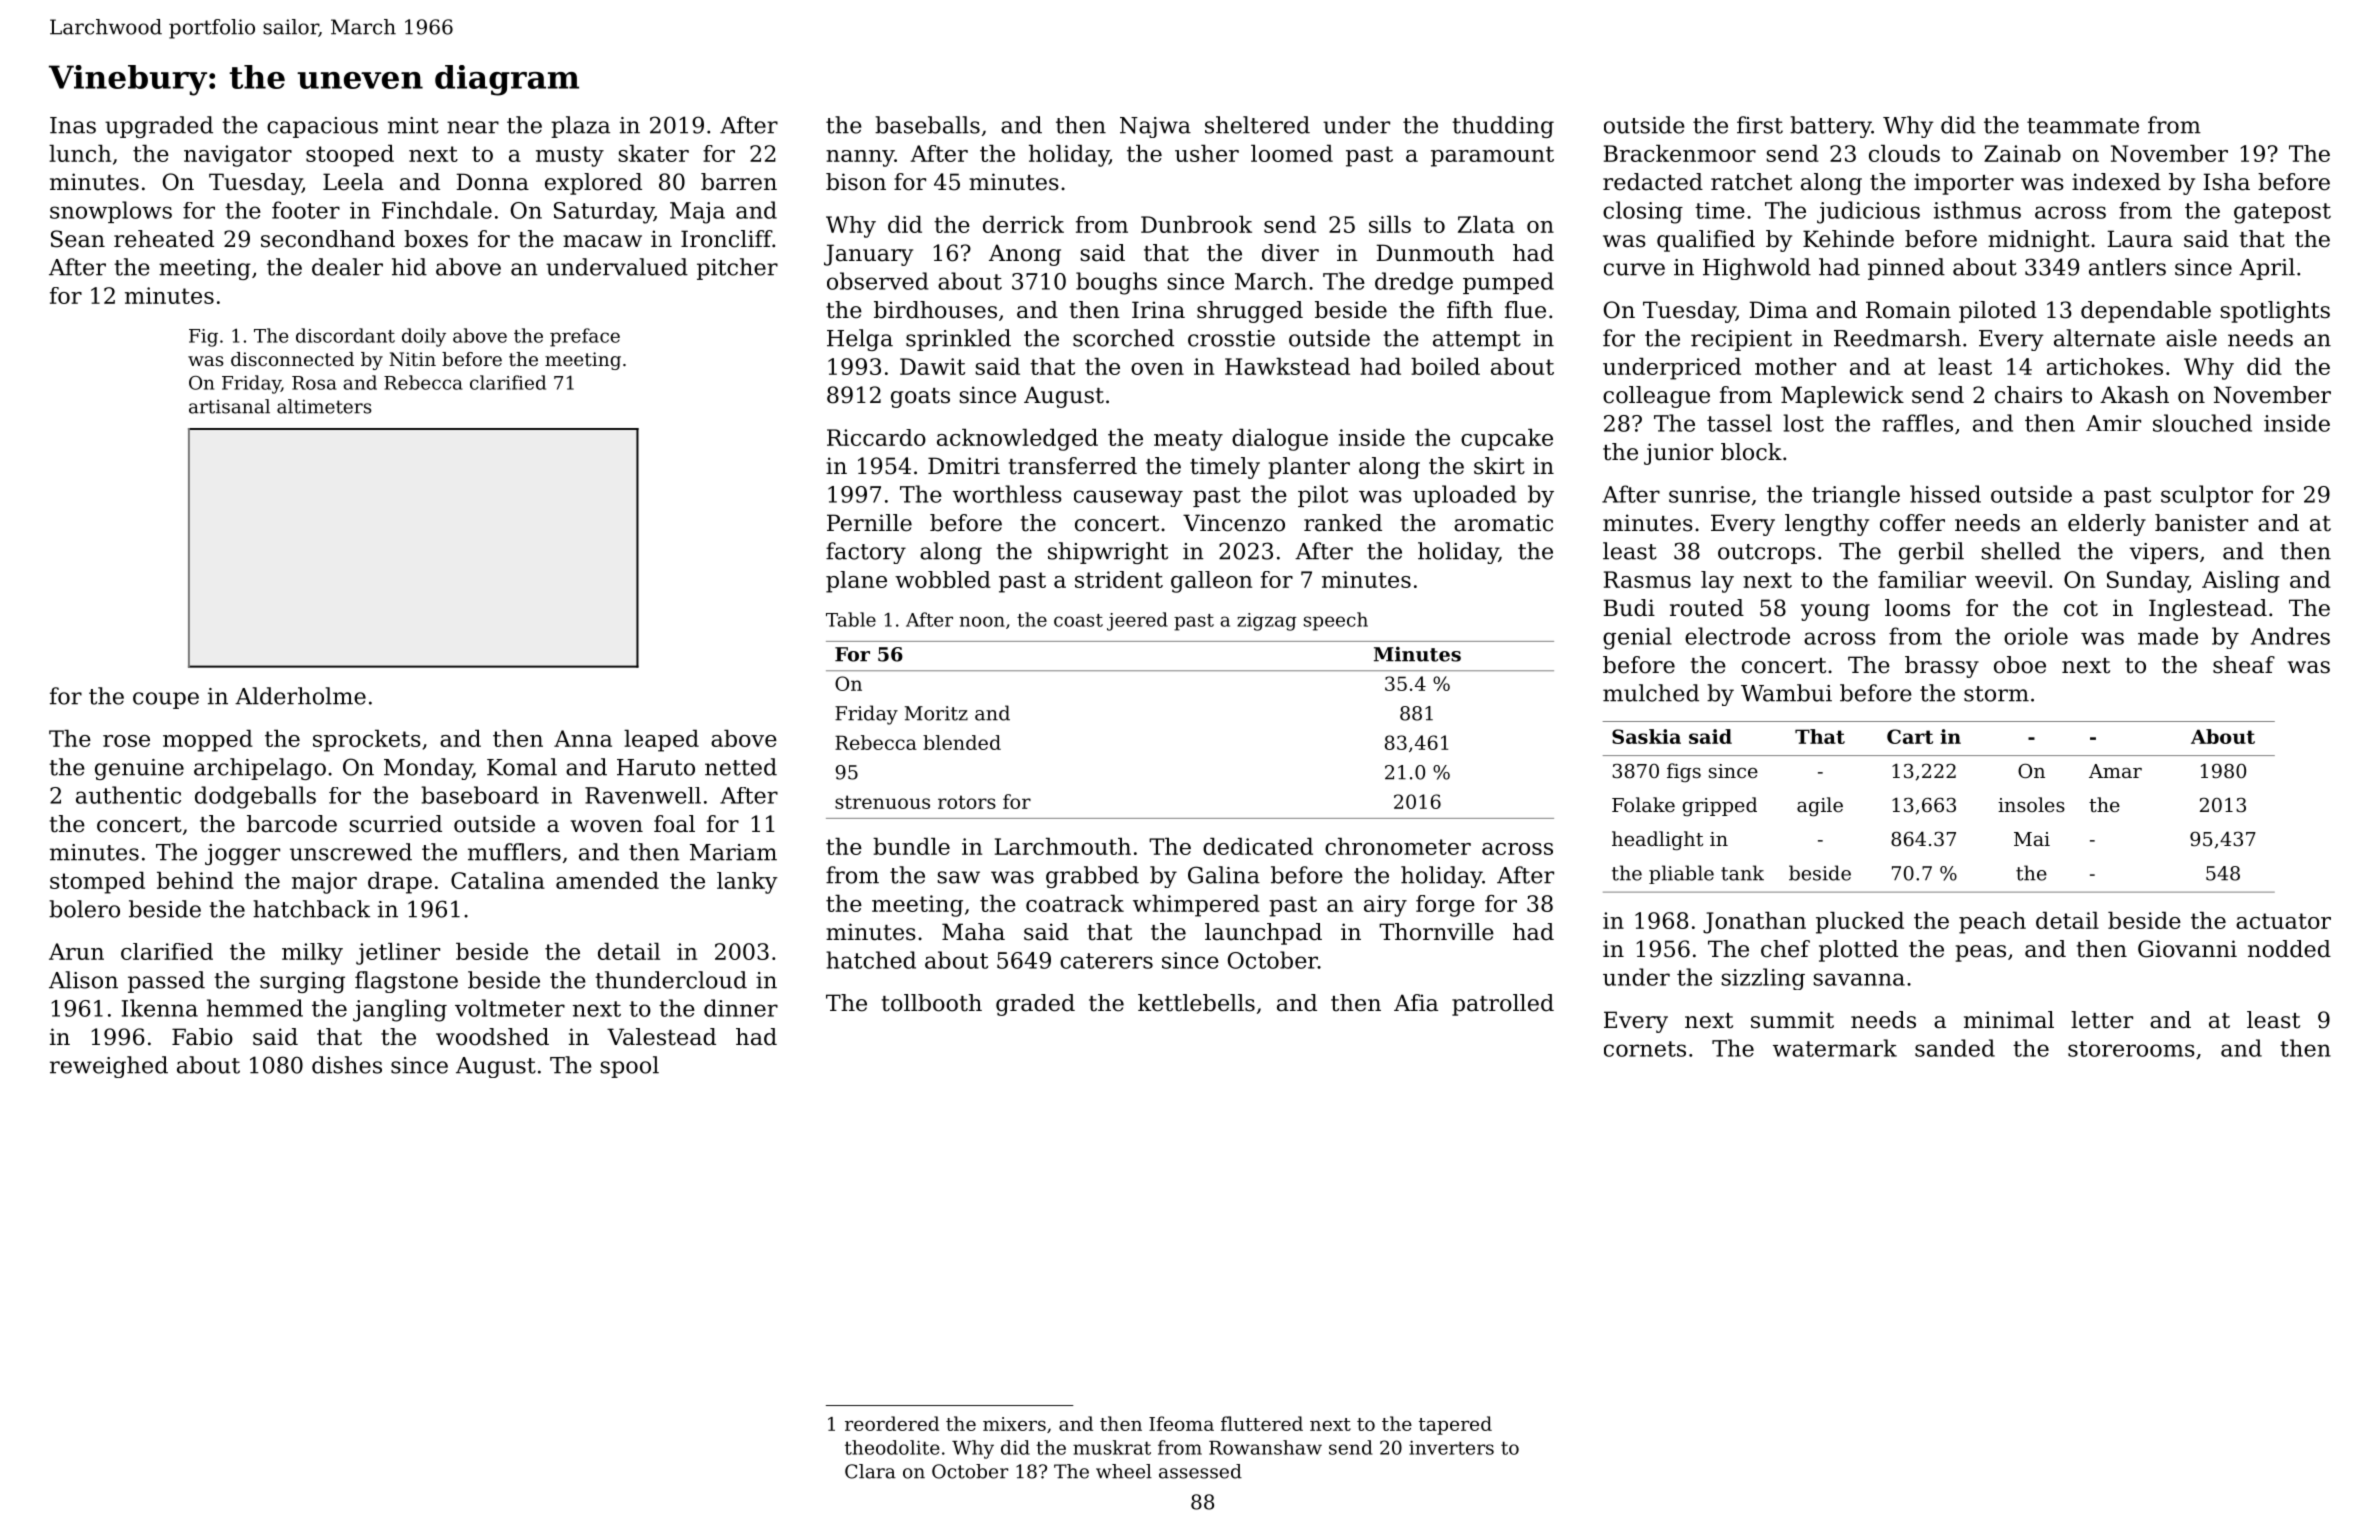  Describe the element at coordinates (1656, 397) in the document. I see `colleague` at that location.
